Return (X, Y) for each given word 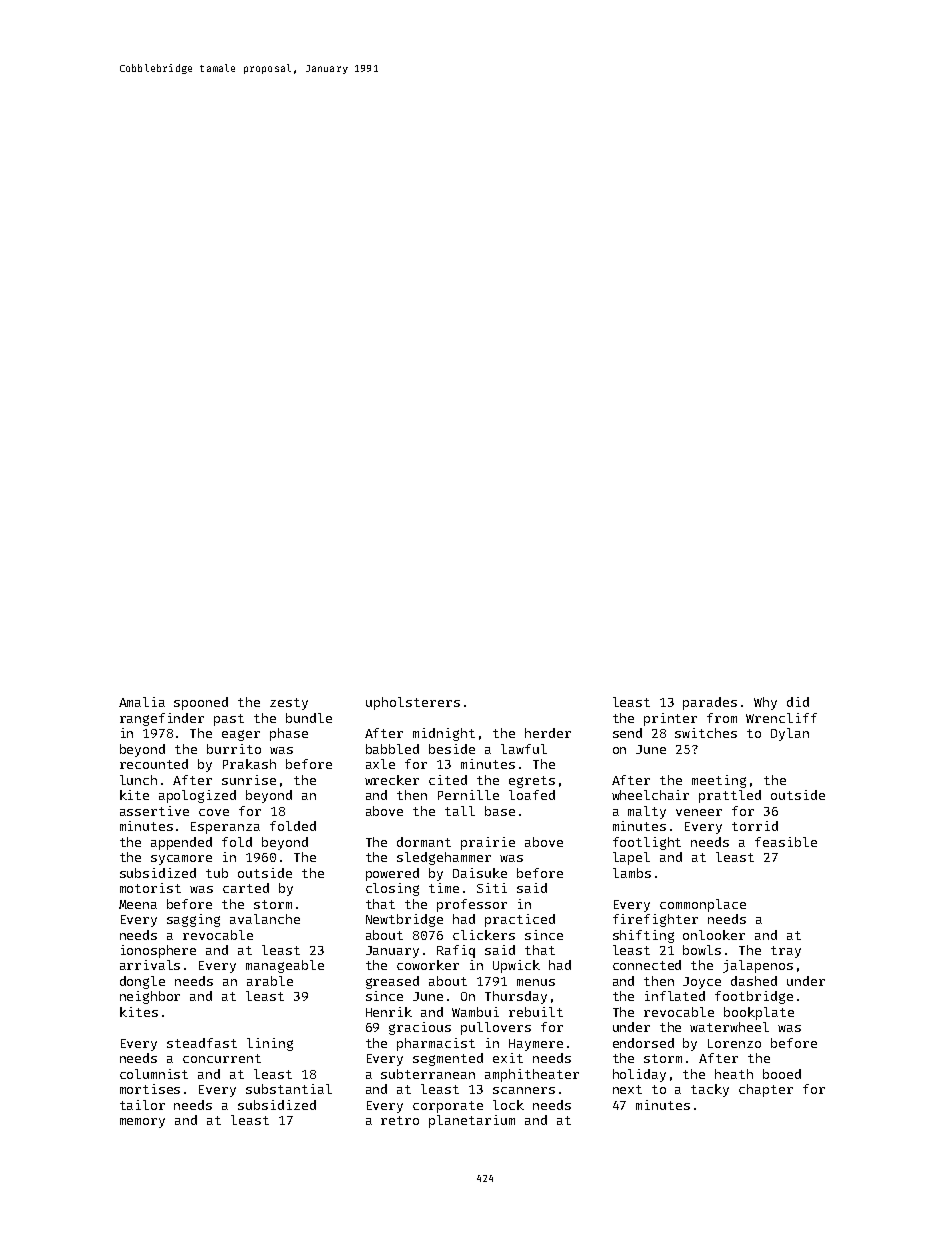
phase (289, 734)
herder (548, 733)
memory (142, 1123)
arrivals (150, 965)
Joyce (702, 983)
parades (710, 703)
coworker (428, 965)
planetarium (472, 1121)
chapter (766, 1090)
